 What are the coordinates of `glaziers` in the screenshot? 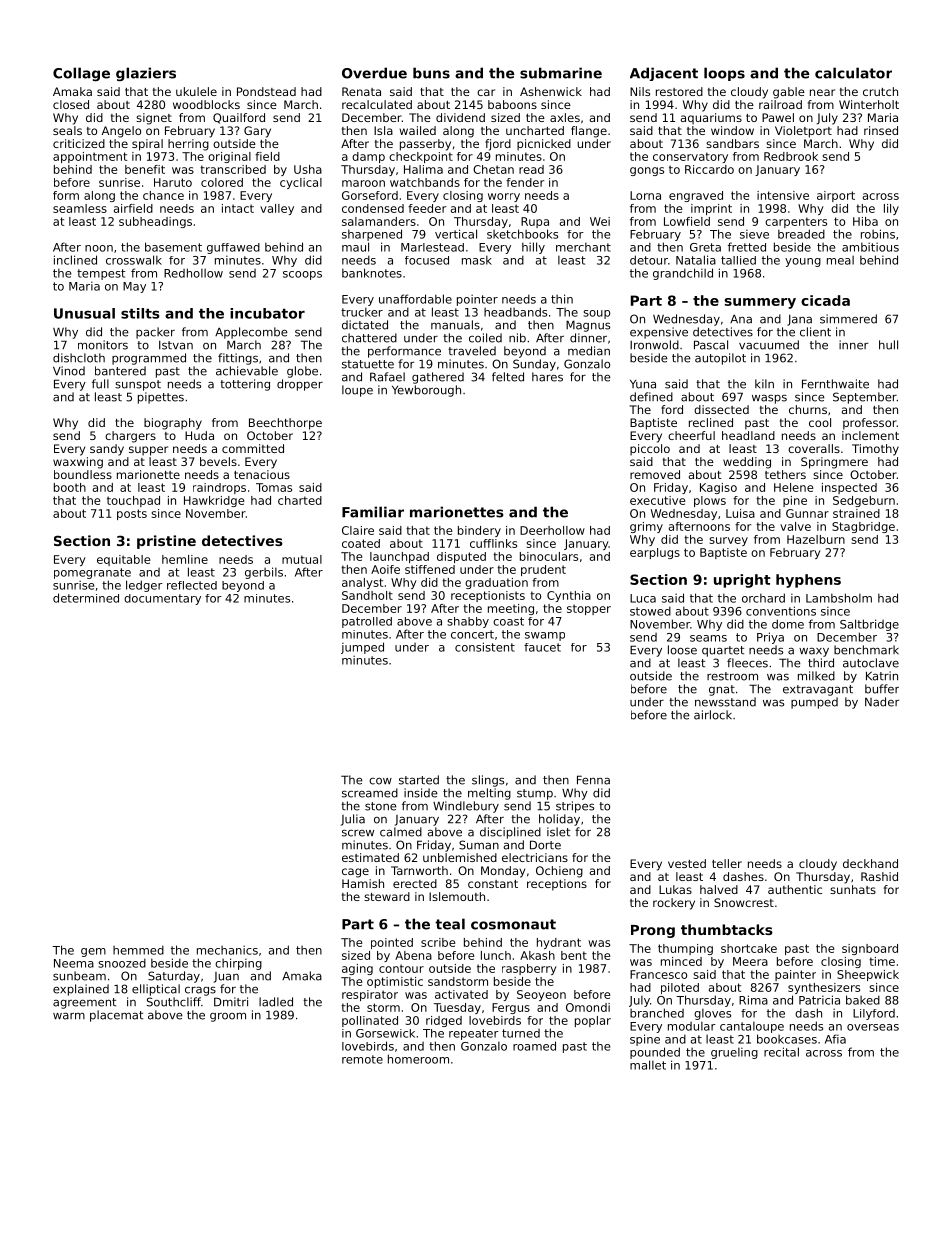 It's located at (146, 74).
